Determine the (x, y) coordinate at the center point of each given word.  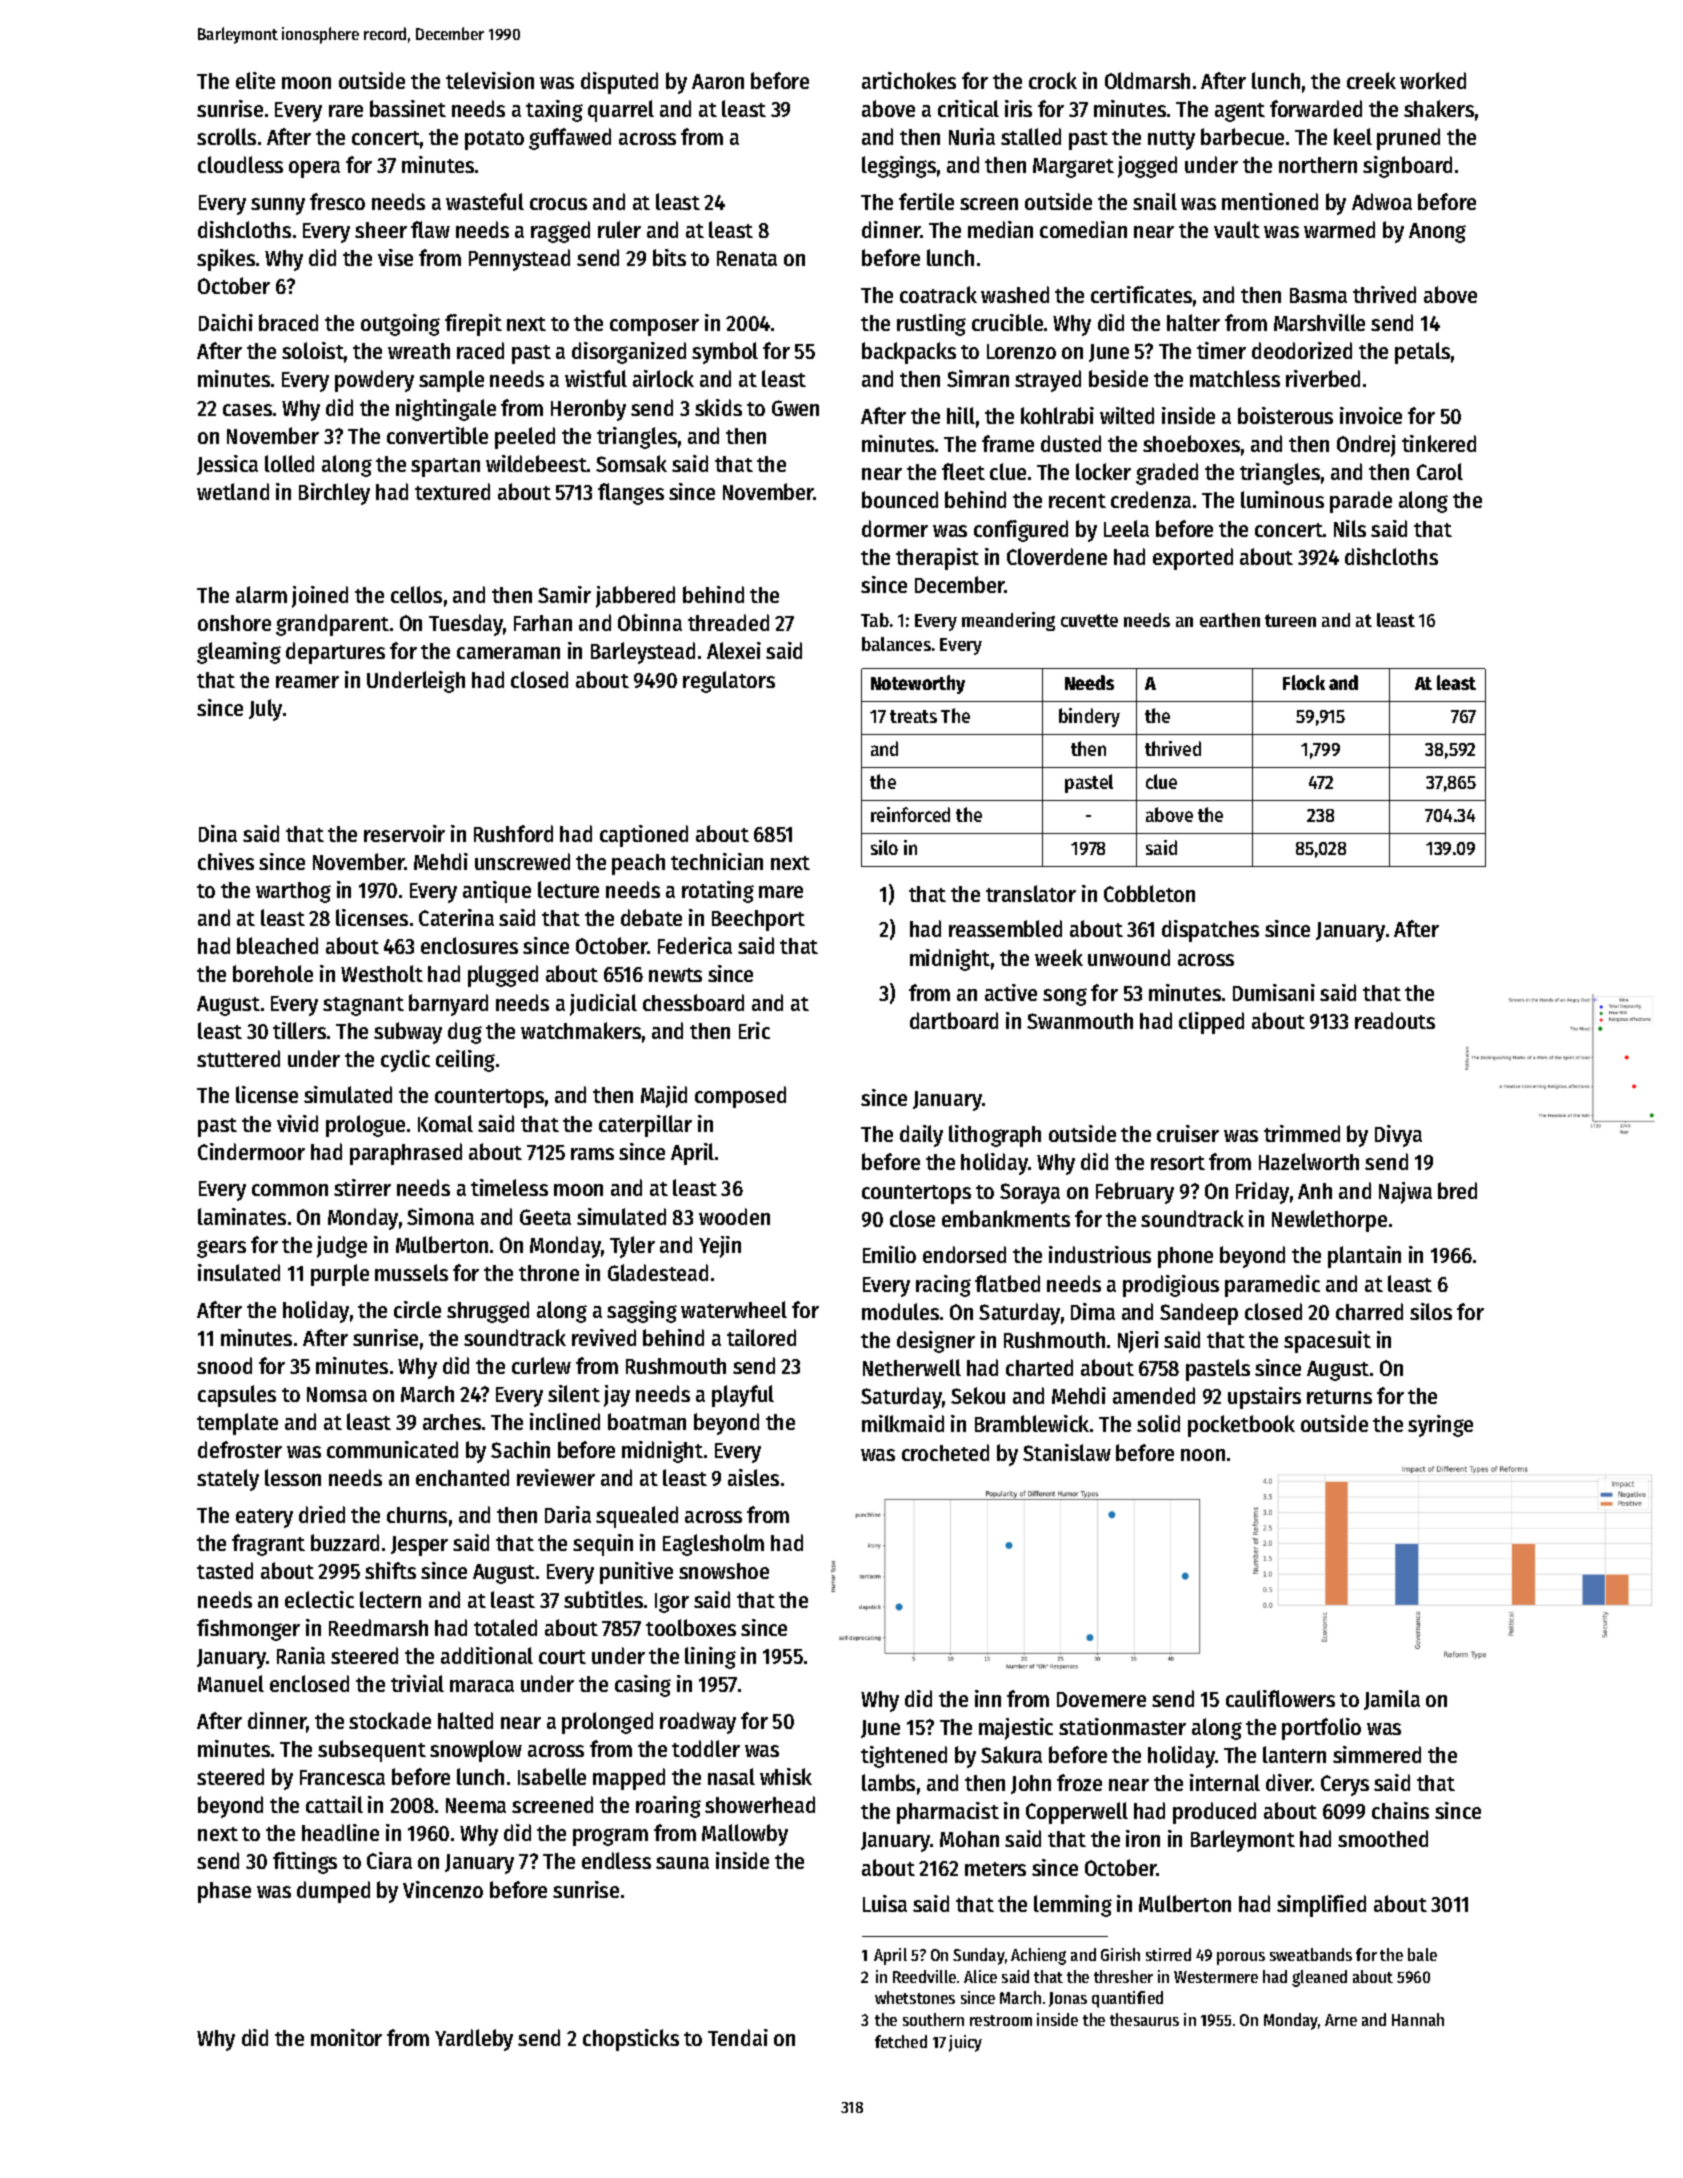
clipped (1211, 1023)
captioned (644, 836)
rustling (931, 325)
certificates (1141, 294)
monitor (346, 2037)
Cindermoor (251, 1151)
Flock (1304, 682)
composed (740, 1097)
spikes (226, 260)
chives (226, 861)
